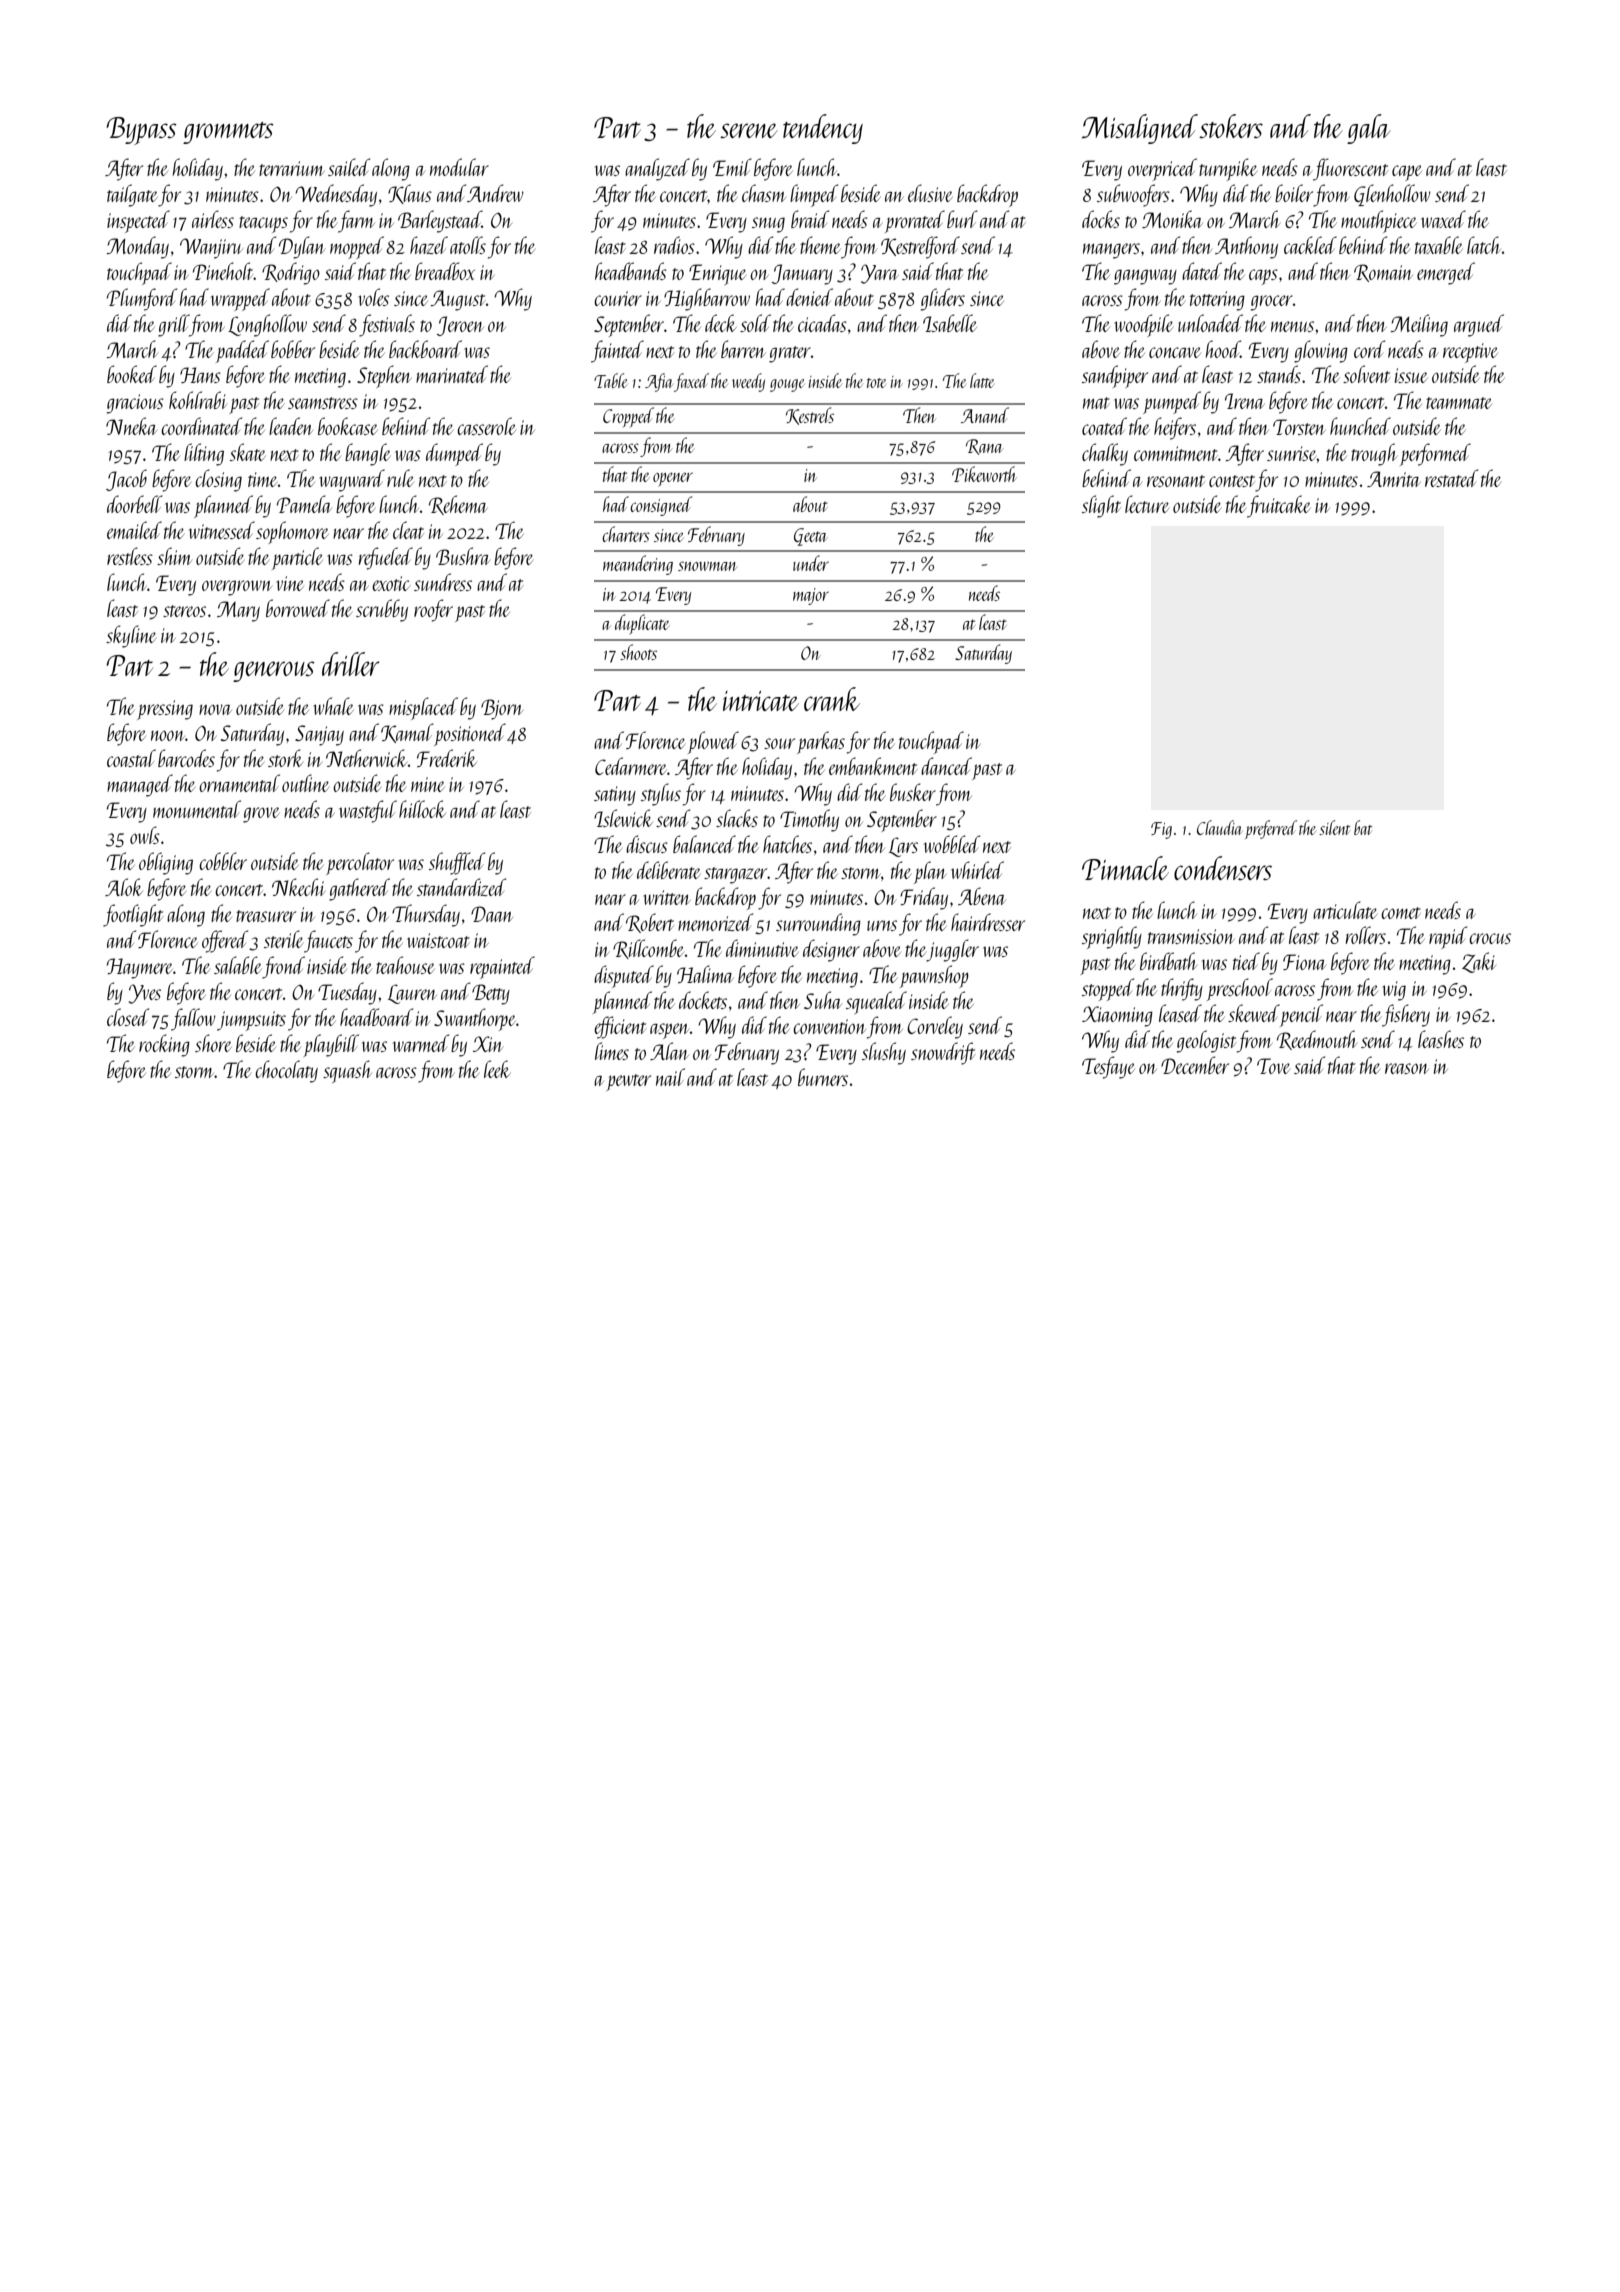 Image resolution: width=1620 pixels, height=2292 pixels. What do you see at coordinates (228, 133) in the page?
I see `grommets` at bounding box center [228, 133].
